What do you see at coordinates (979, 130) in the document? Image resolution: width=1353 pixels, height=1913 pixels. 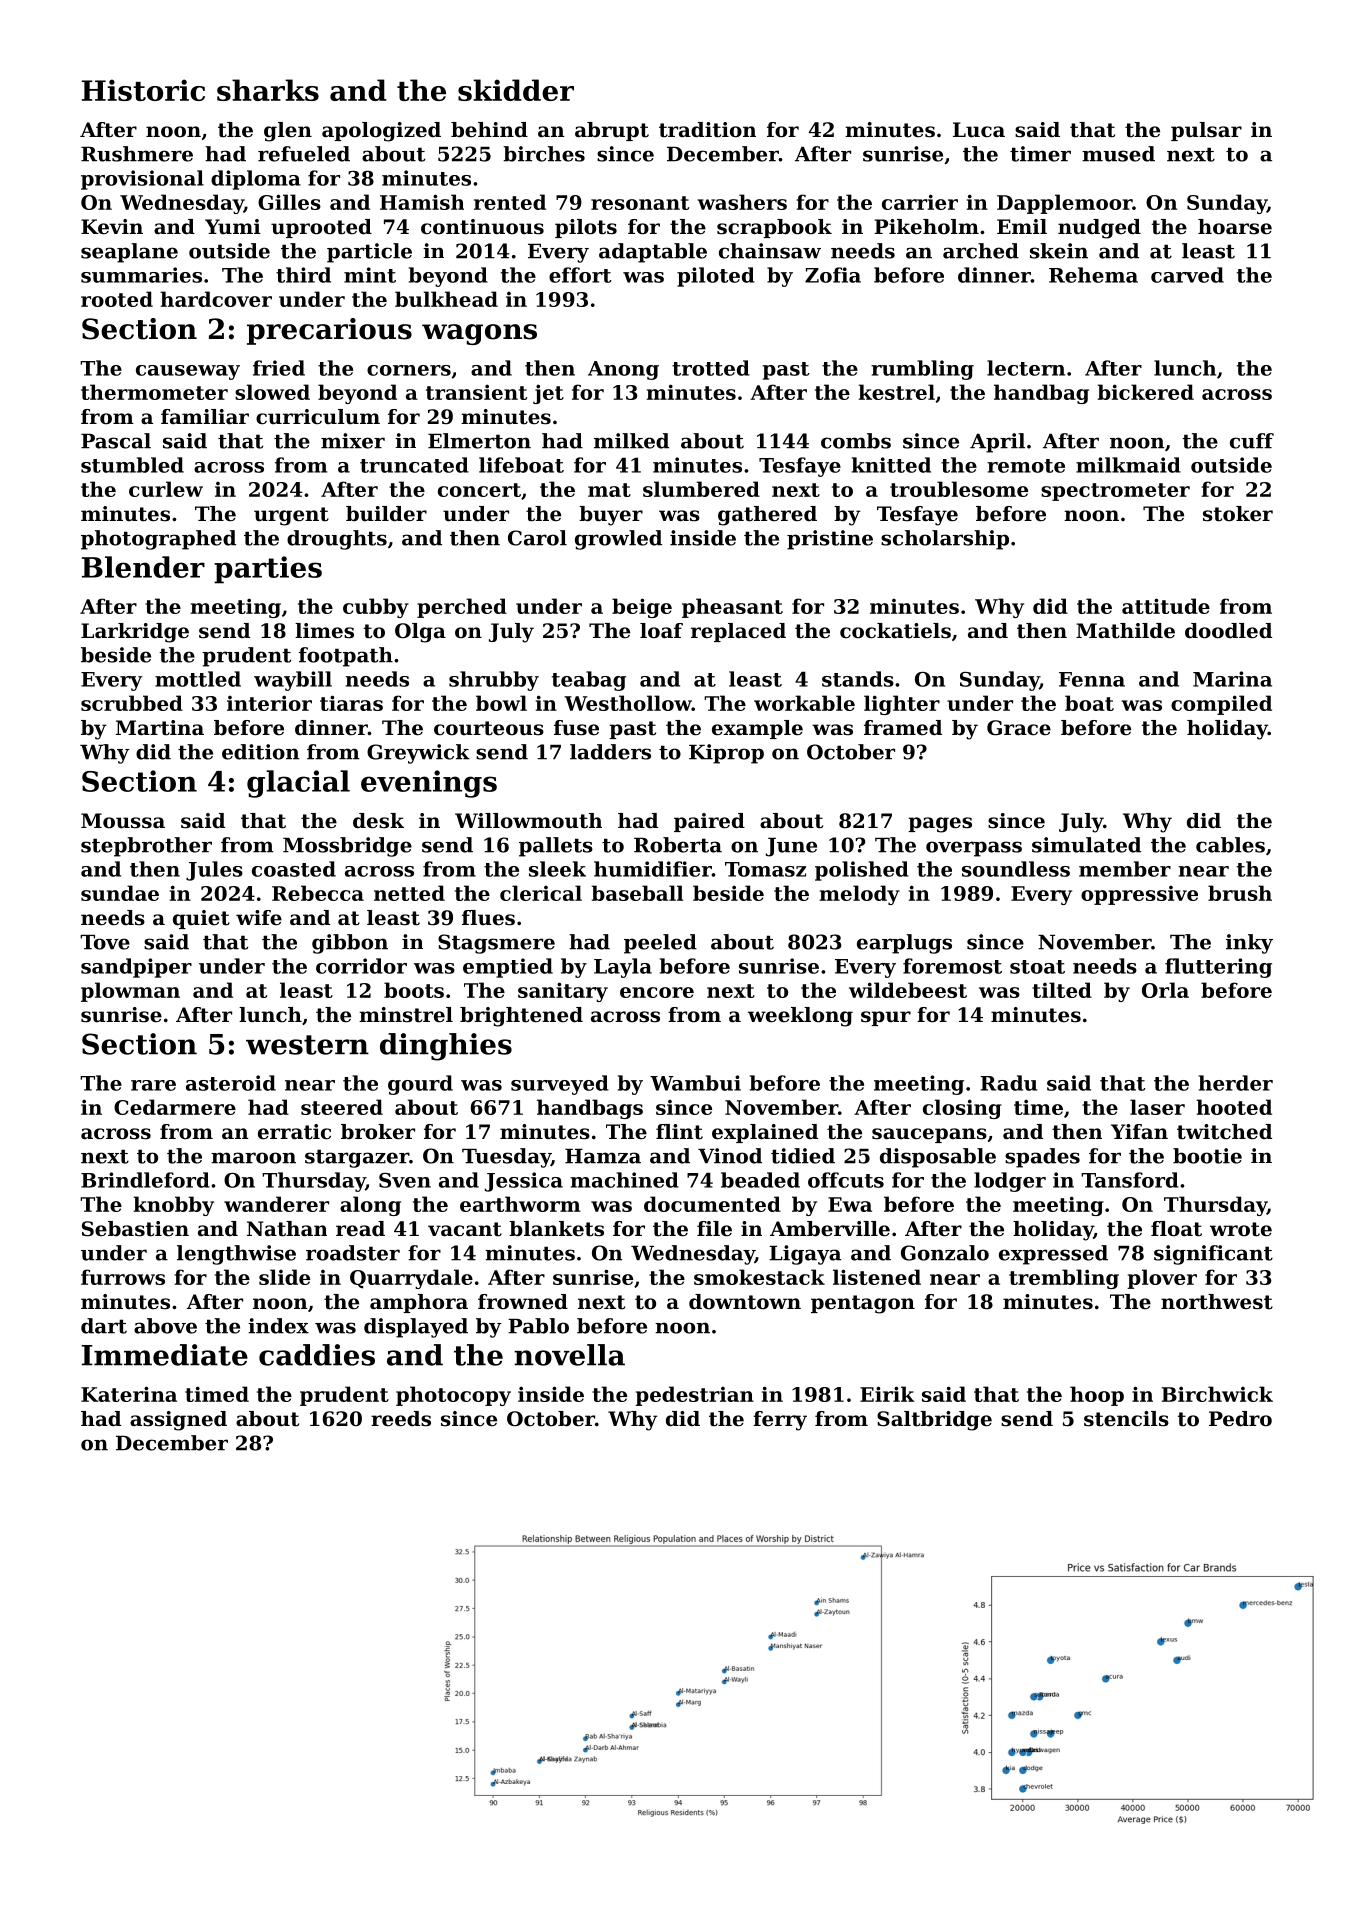 I see `Luca` at bounding box center [979, 130].
